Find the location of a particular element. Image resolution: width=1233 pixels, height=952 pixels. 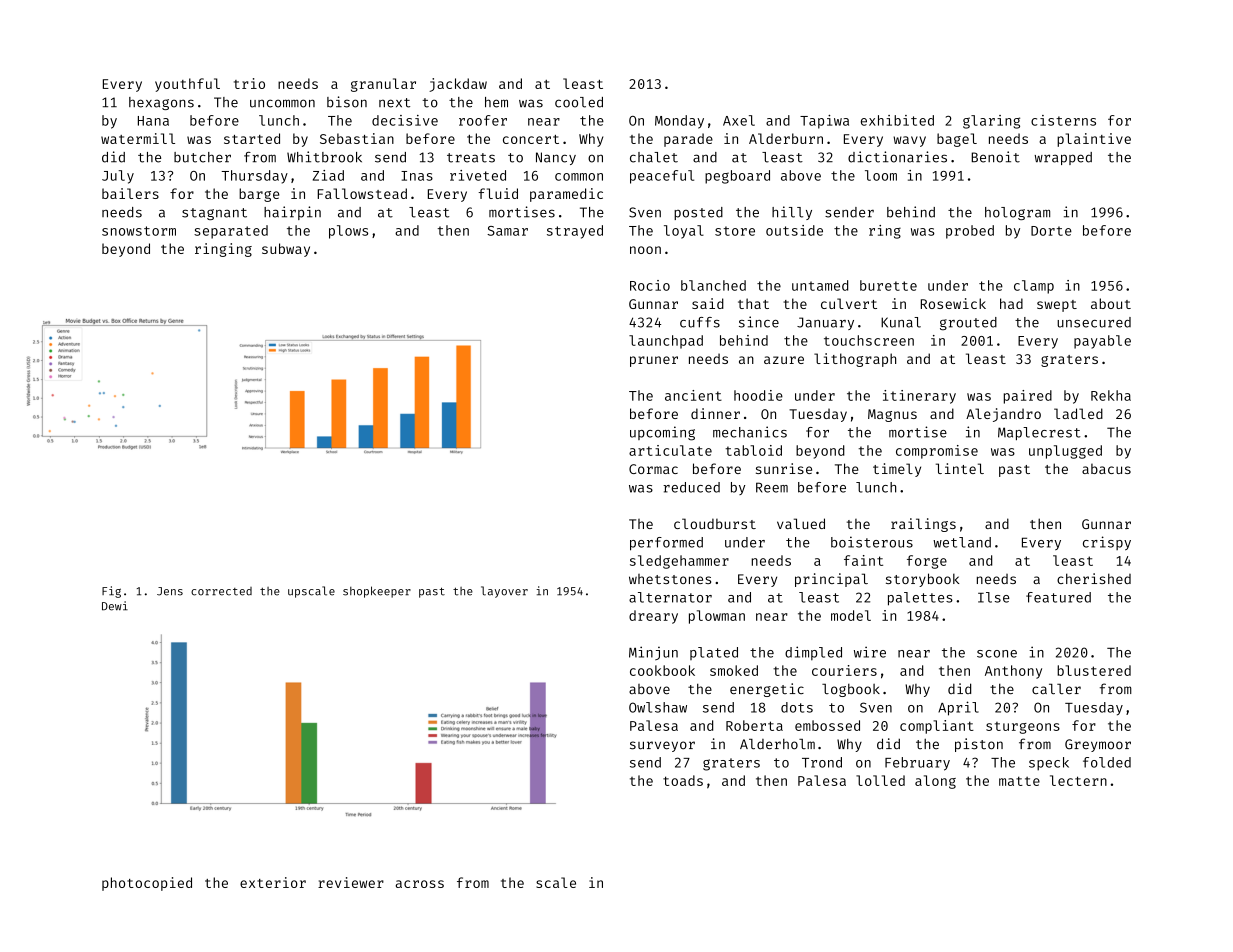

Dewi is located at coordinates (115, 606).
